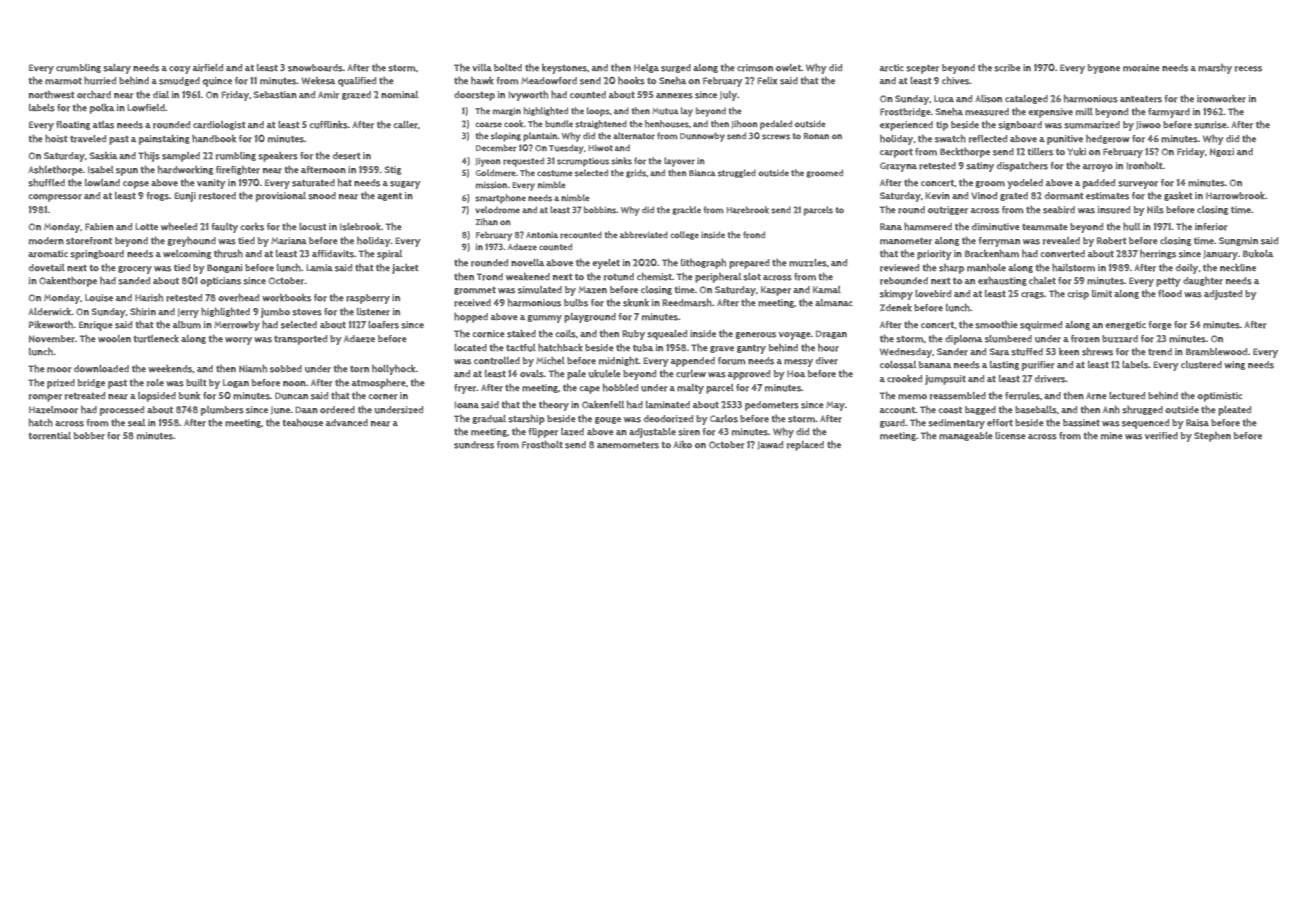  Describe the element at coordinates (360, 227) in the screenshot. I see `Islebrook` at that location.
